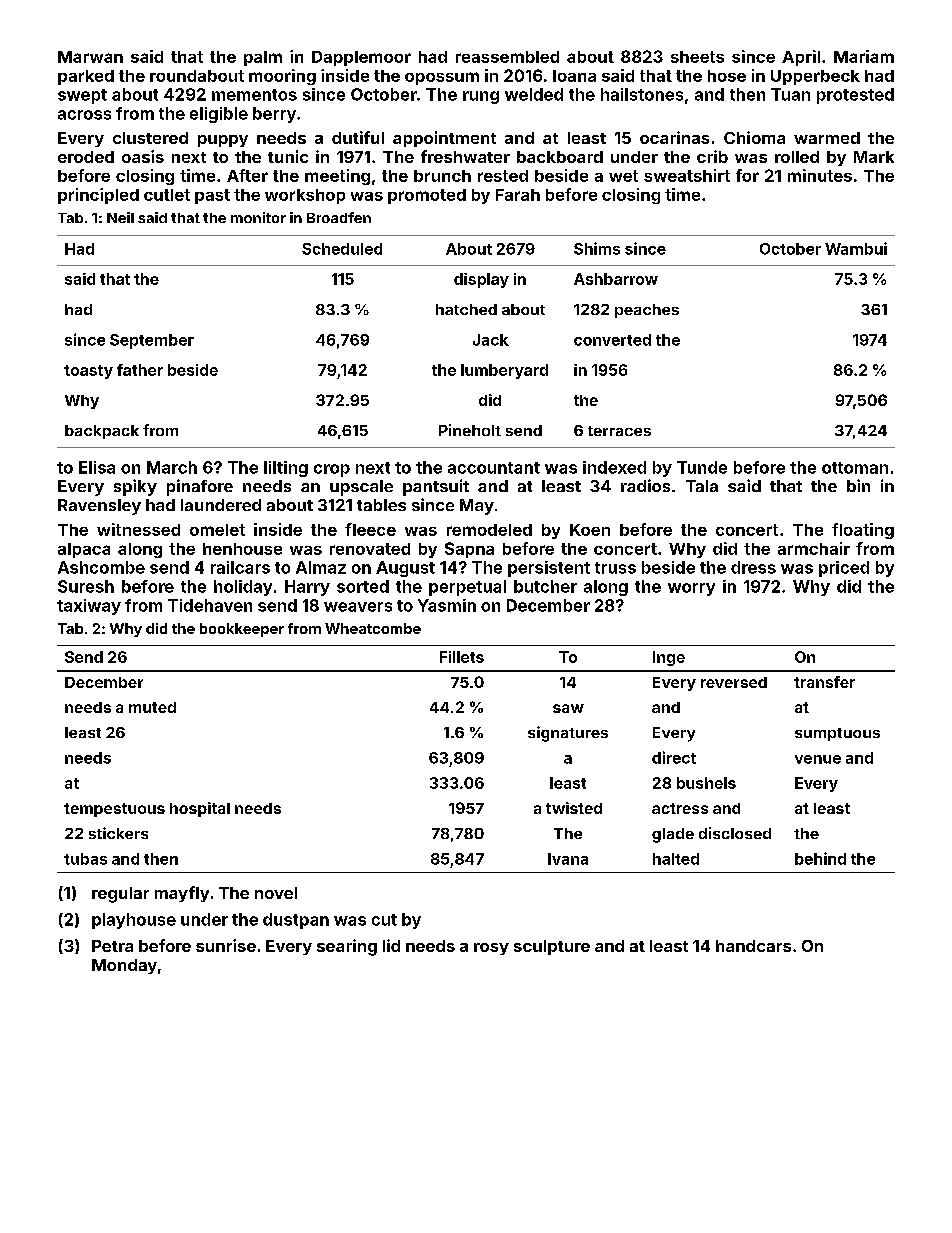  Describe the element at coordinates (801, 58) in the page. I see `April` at that location.
